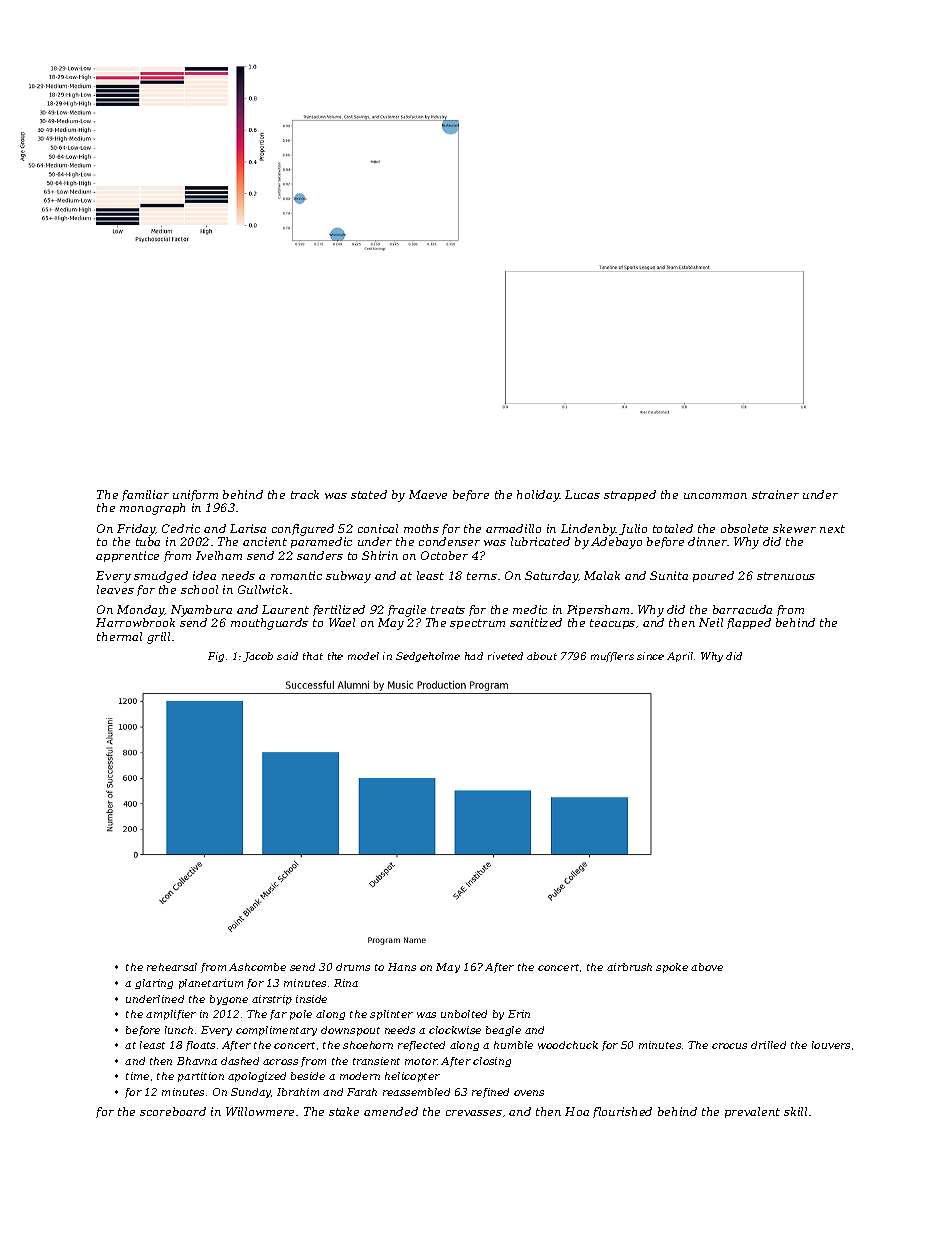  Describe the element at coordinates (402, 967) in the screenshot. I see `Hans` at that location.
